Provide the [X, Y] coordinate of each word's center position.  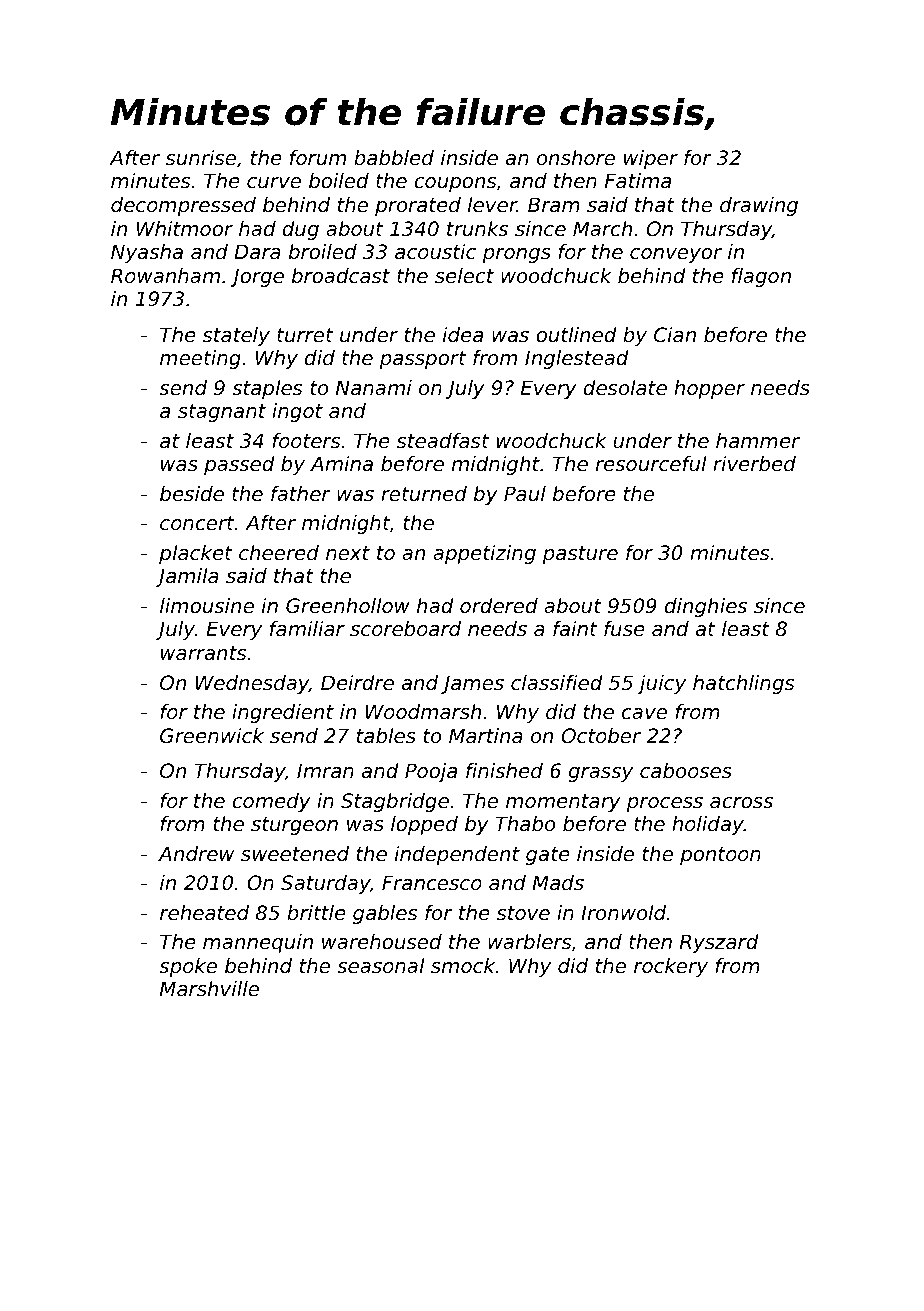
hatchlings [743, 684]
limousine [207, 606]
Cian [675, 334]
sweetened [295, 854]
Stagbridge [395, 802]
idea [463, 335]
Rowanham [165, 276]
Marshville [209, 989]
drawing [759, 206]
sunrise [201, 158]
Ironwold [623, 912]
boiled [339, 181]
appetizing [484, 554]
